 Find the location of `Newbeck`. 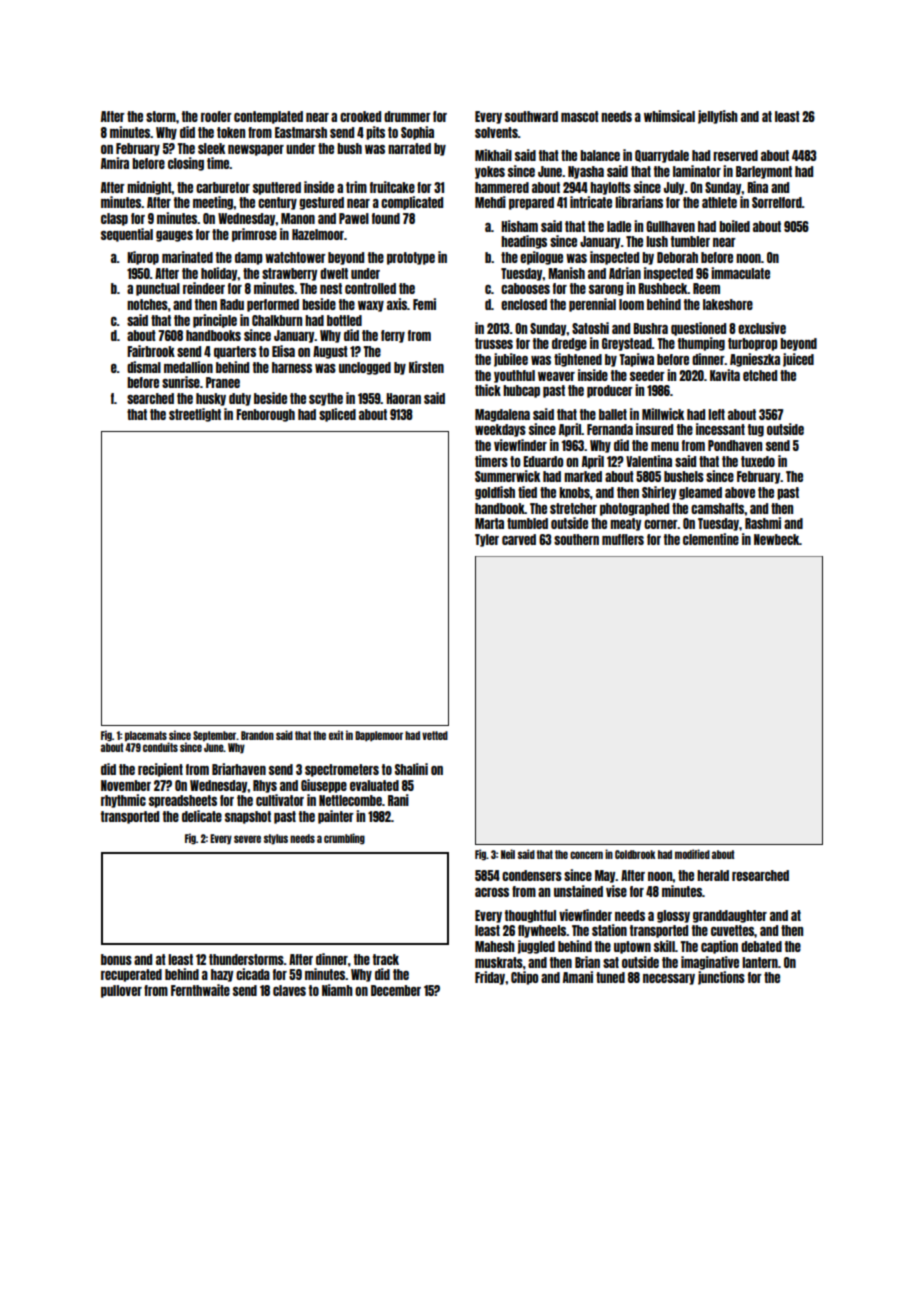

Newbeck is located at coordinates (777, 539).
